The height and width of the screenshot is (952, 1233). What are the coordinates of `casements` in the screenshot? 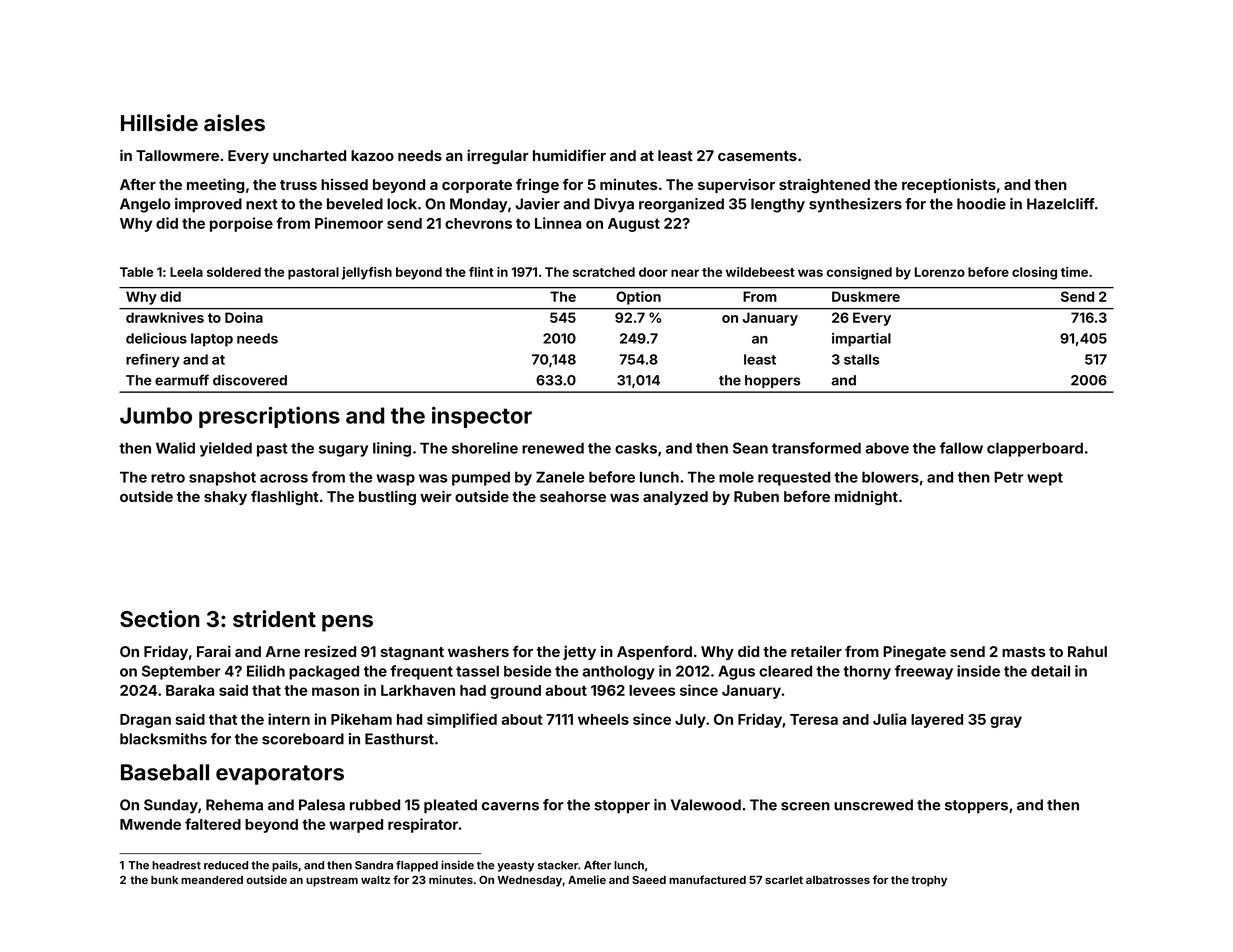 It's located at (757, 156).
